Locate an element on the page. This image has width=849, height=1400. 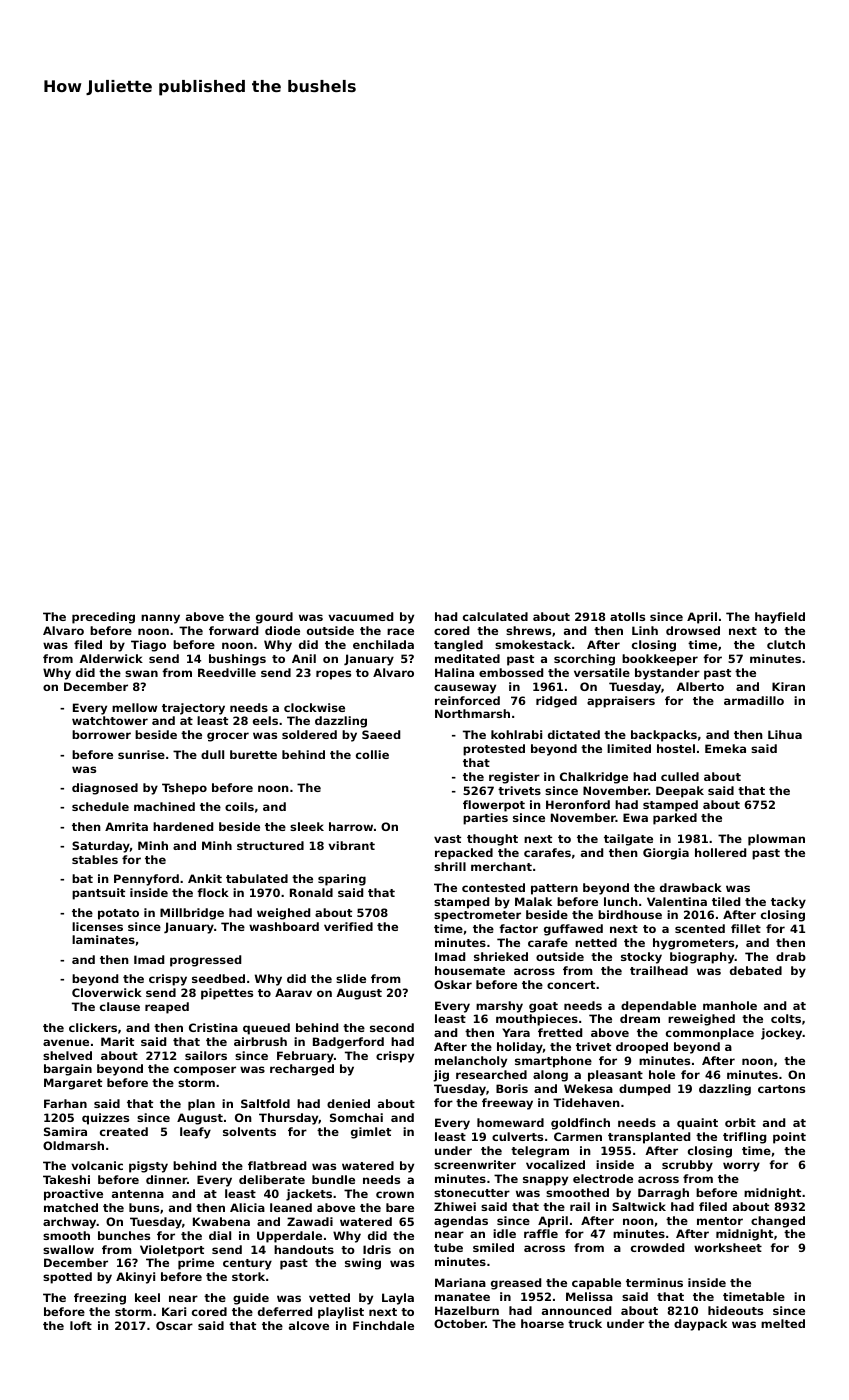
smokestack is located at coordinates (533, 644).
